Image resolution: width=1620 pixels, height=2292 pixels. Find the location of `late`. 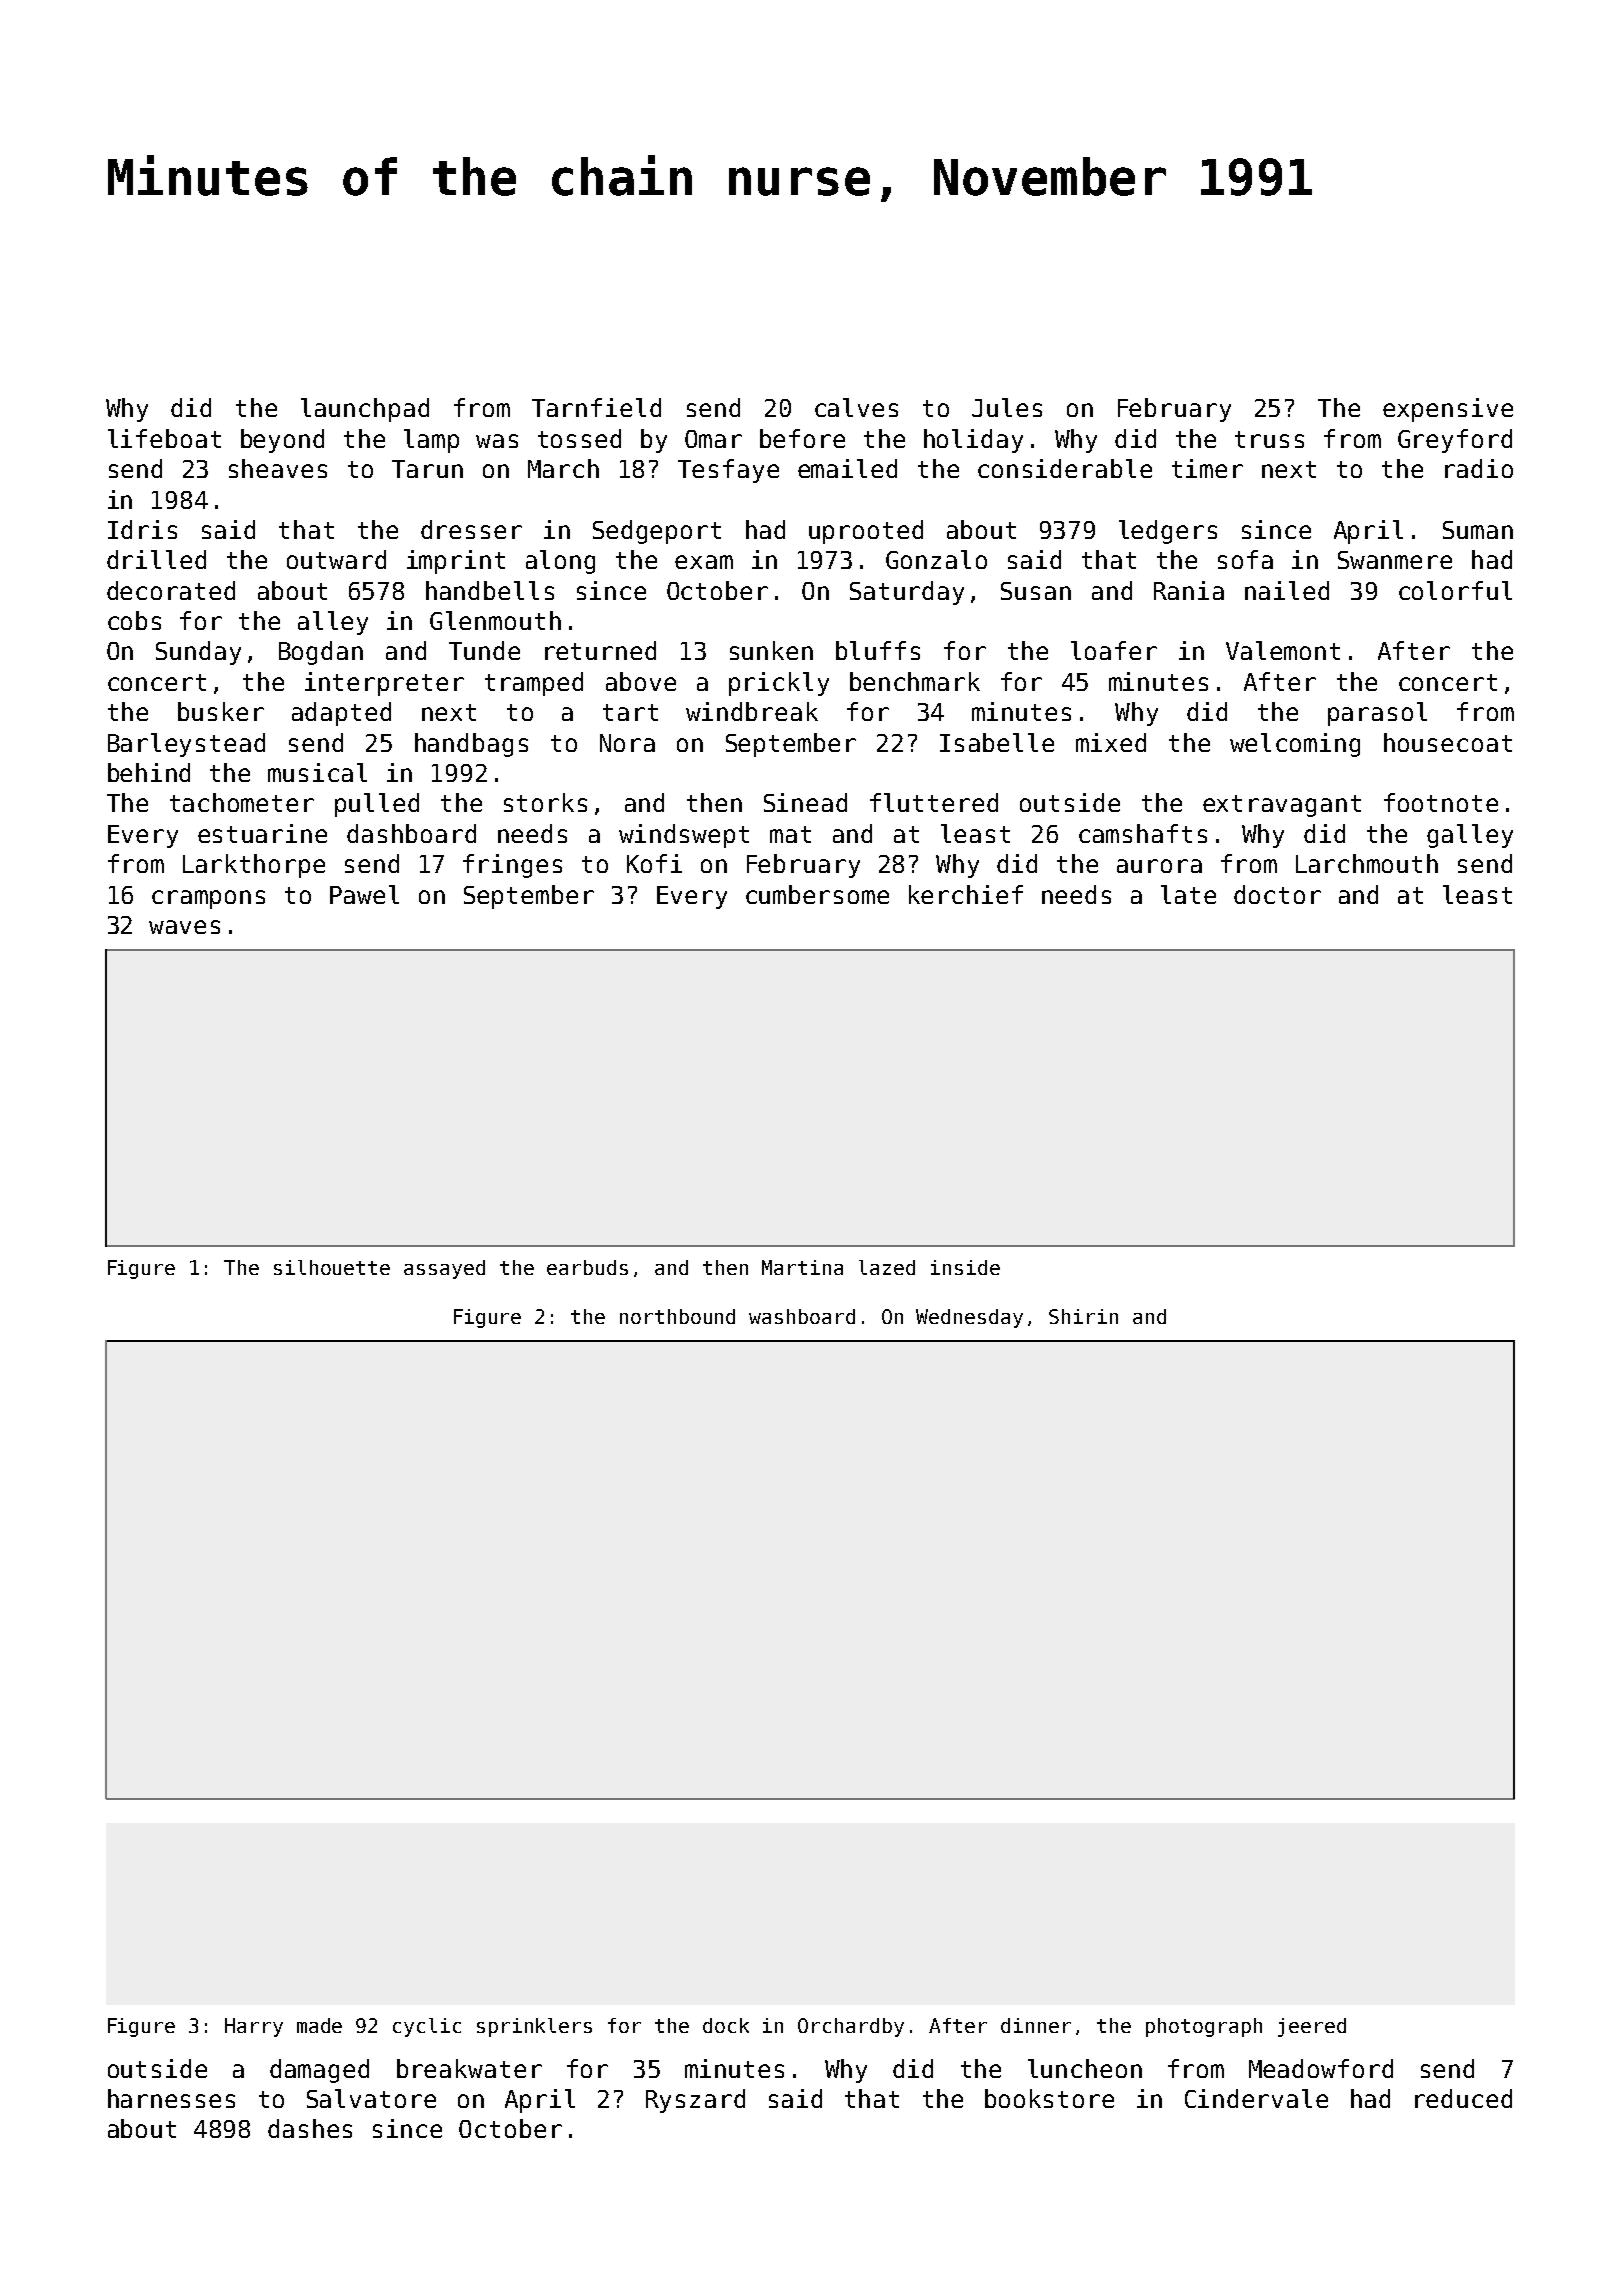

late is located at coordinates (1188, 894).
